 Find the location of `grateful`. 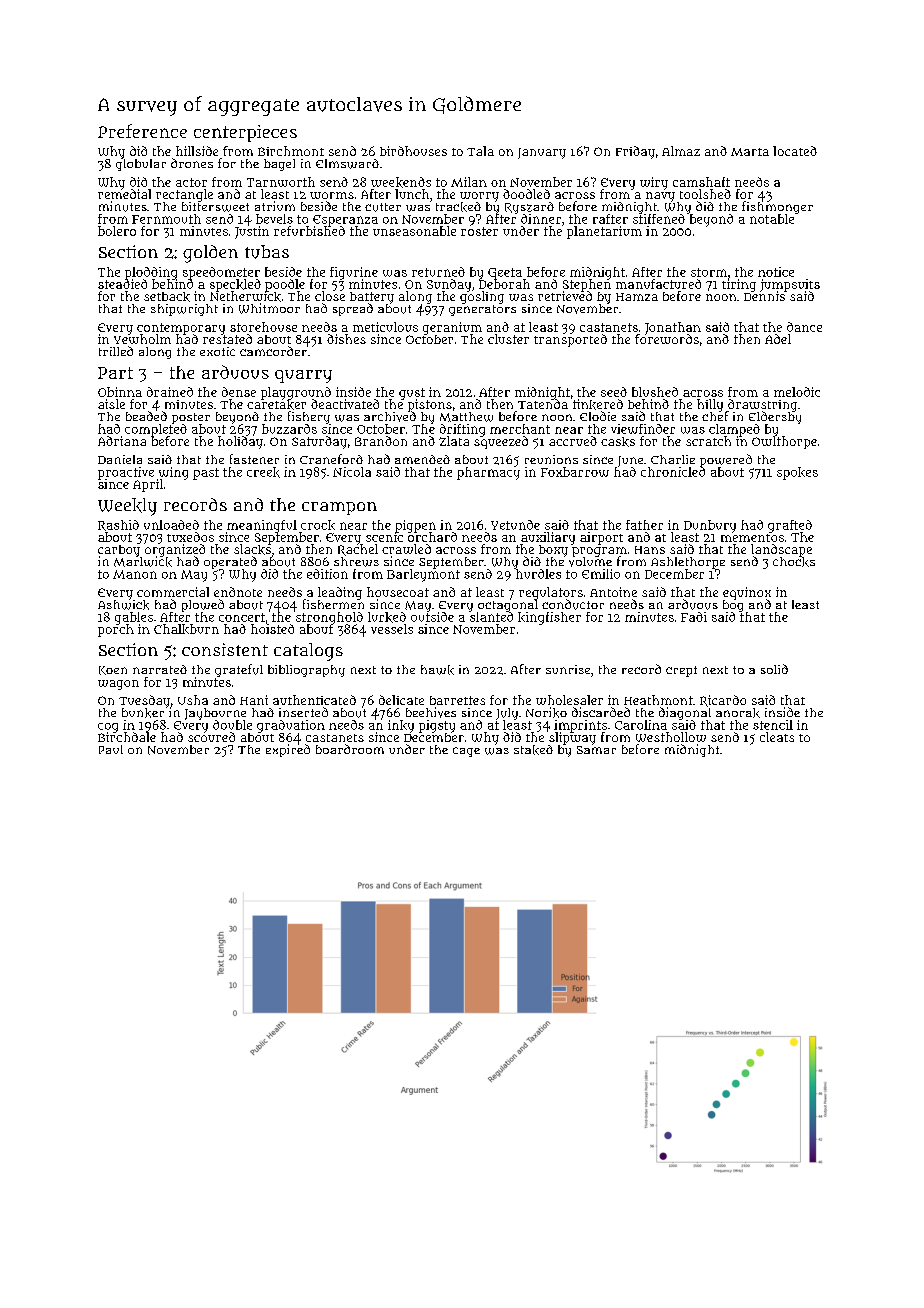

grateful is located at coordinates (239, 670).
